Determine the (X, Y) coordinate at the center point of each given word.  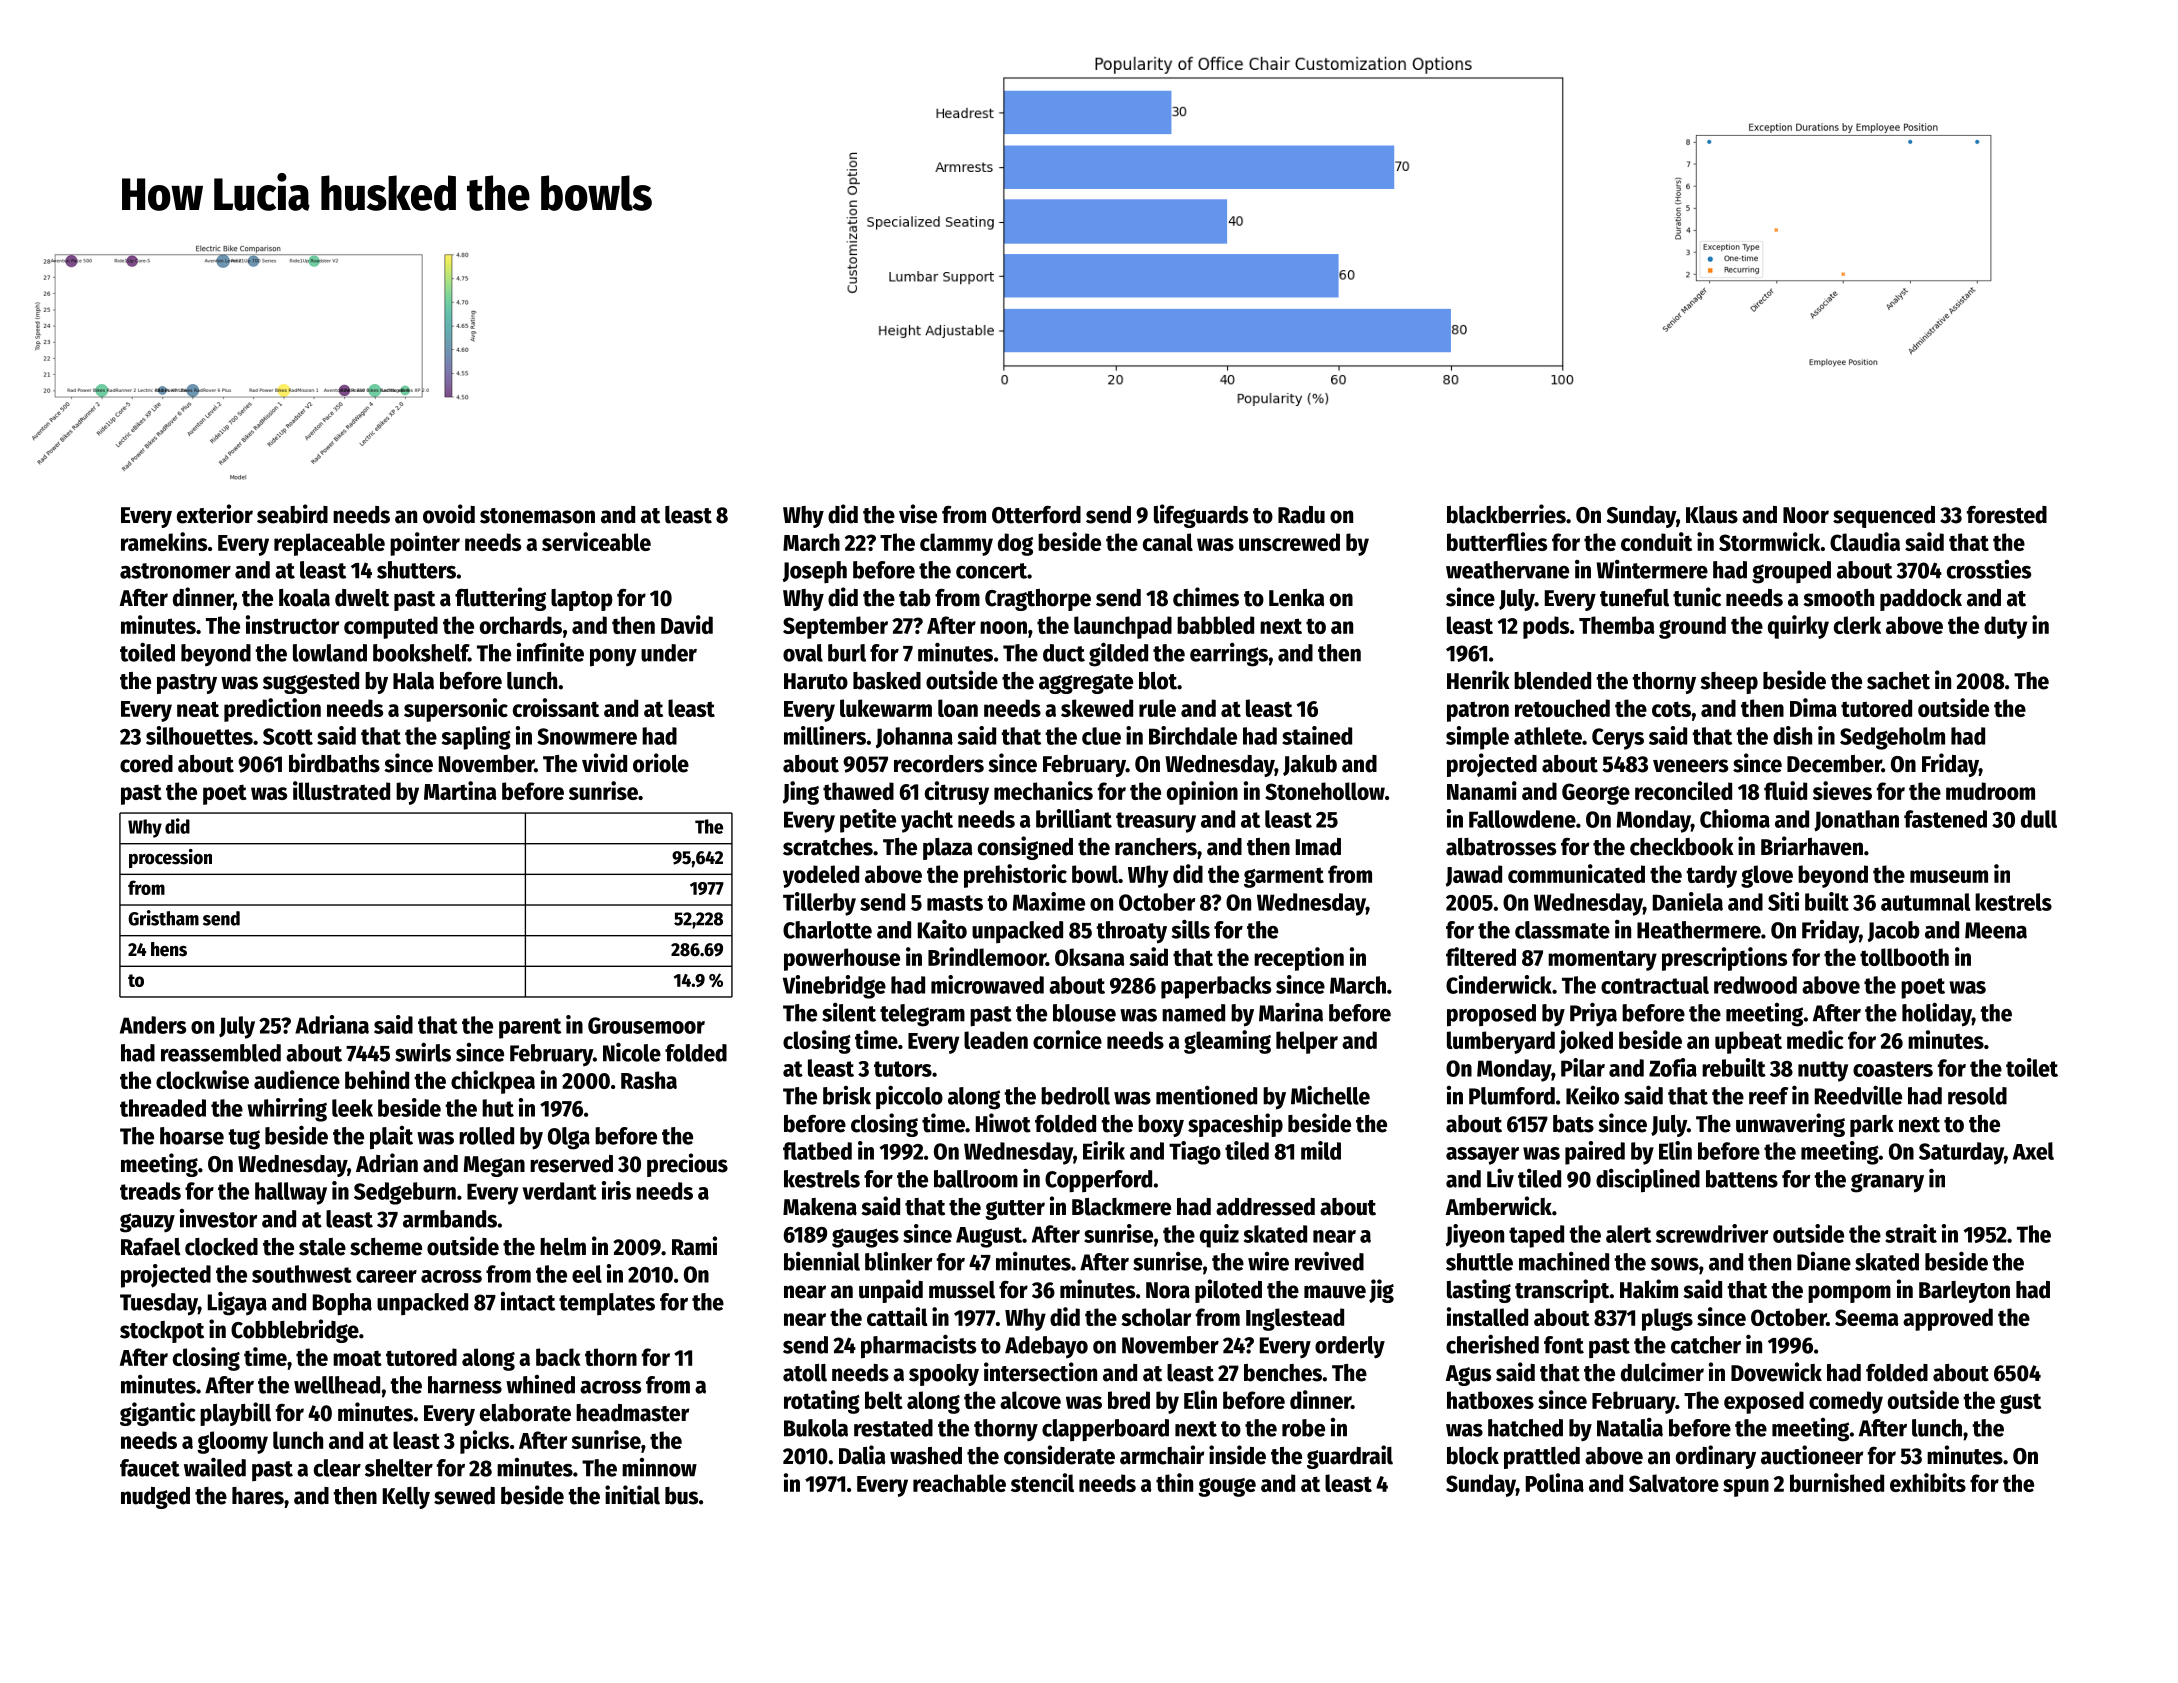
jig (1381, 1291)
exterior (215, 514)
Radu (1301, 515)
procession (170, 858)
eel (587, 1274)
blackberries (1506, 514)
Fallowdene (1522, 819)
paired (1595, 1153)
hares (258, 1496)
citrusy (957, 793)
